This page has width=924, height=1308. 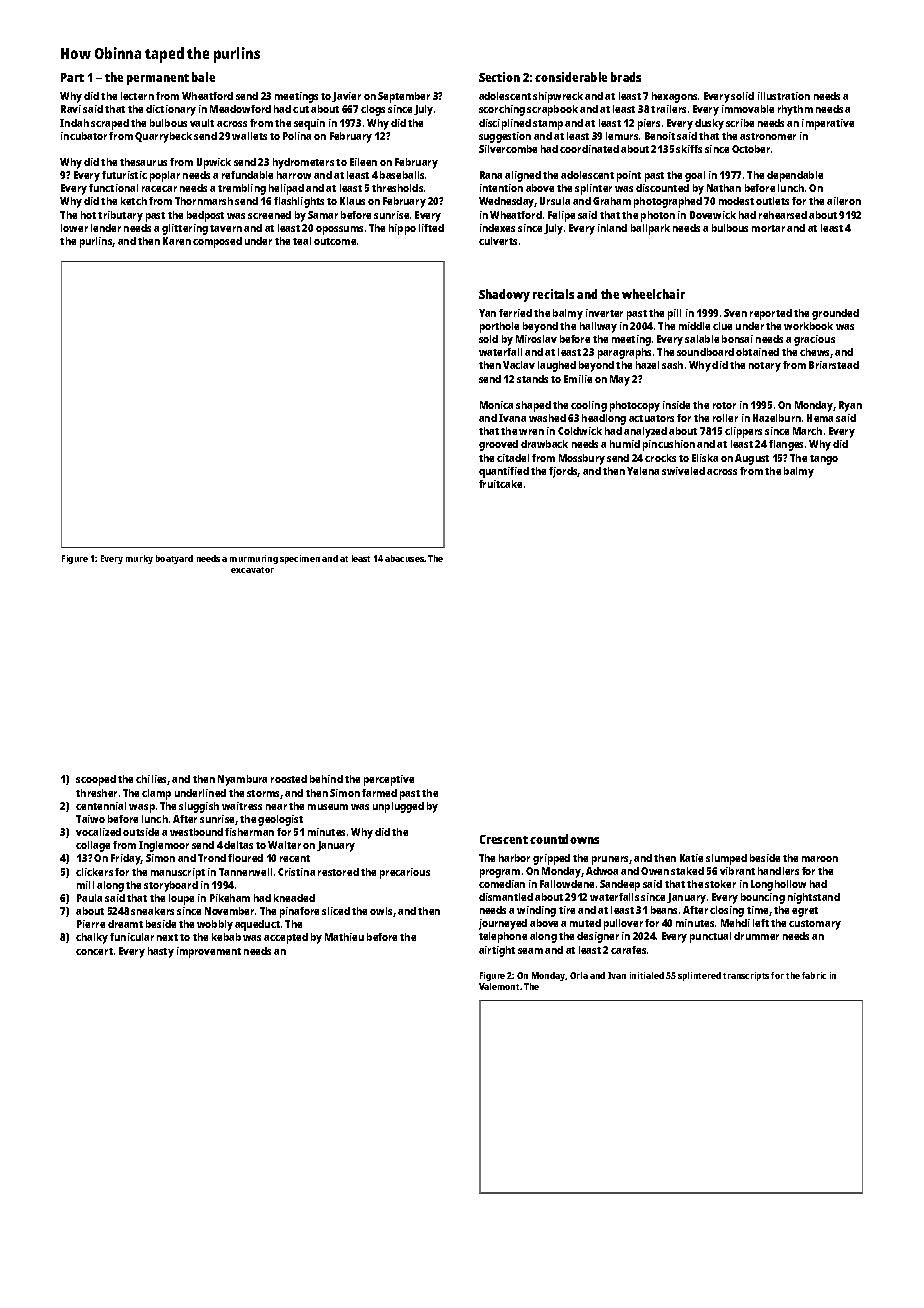 What do you see at coordinates (404, 558) in the page?
I see `abacuses` at bounding box center [404, 558].
